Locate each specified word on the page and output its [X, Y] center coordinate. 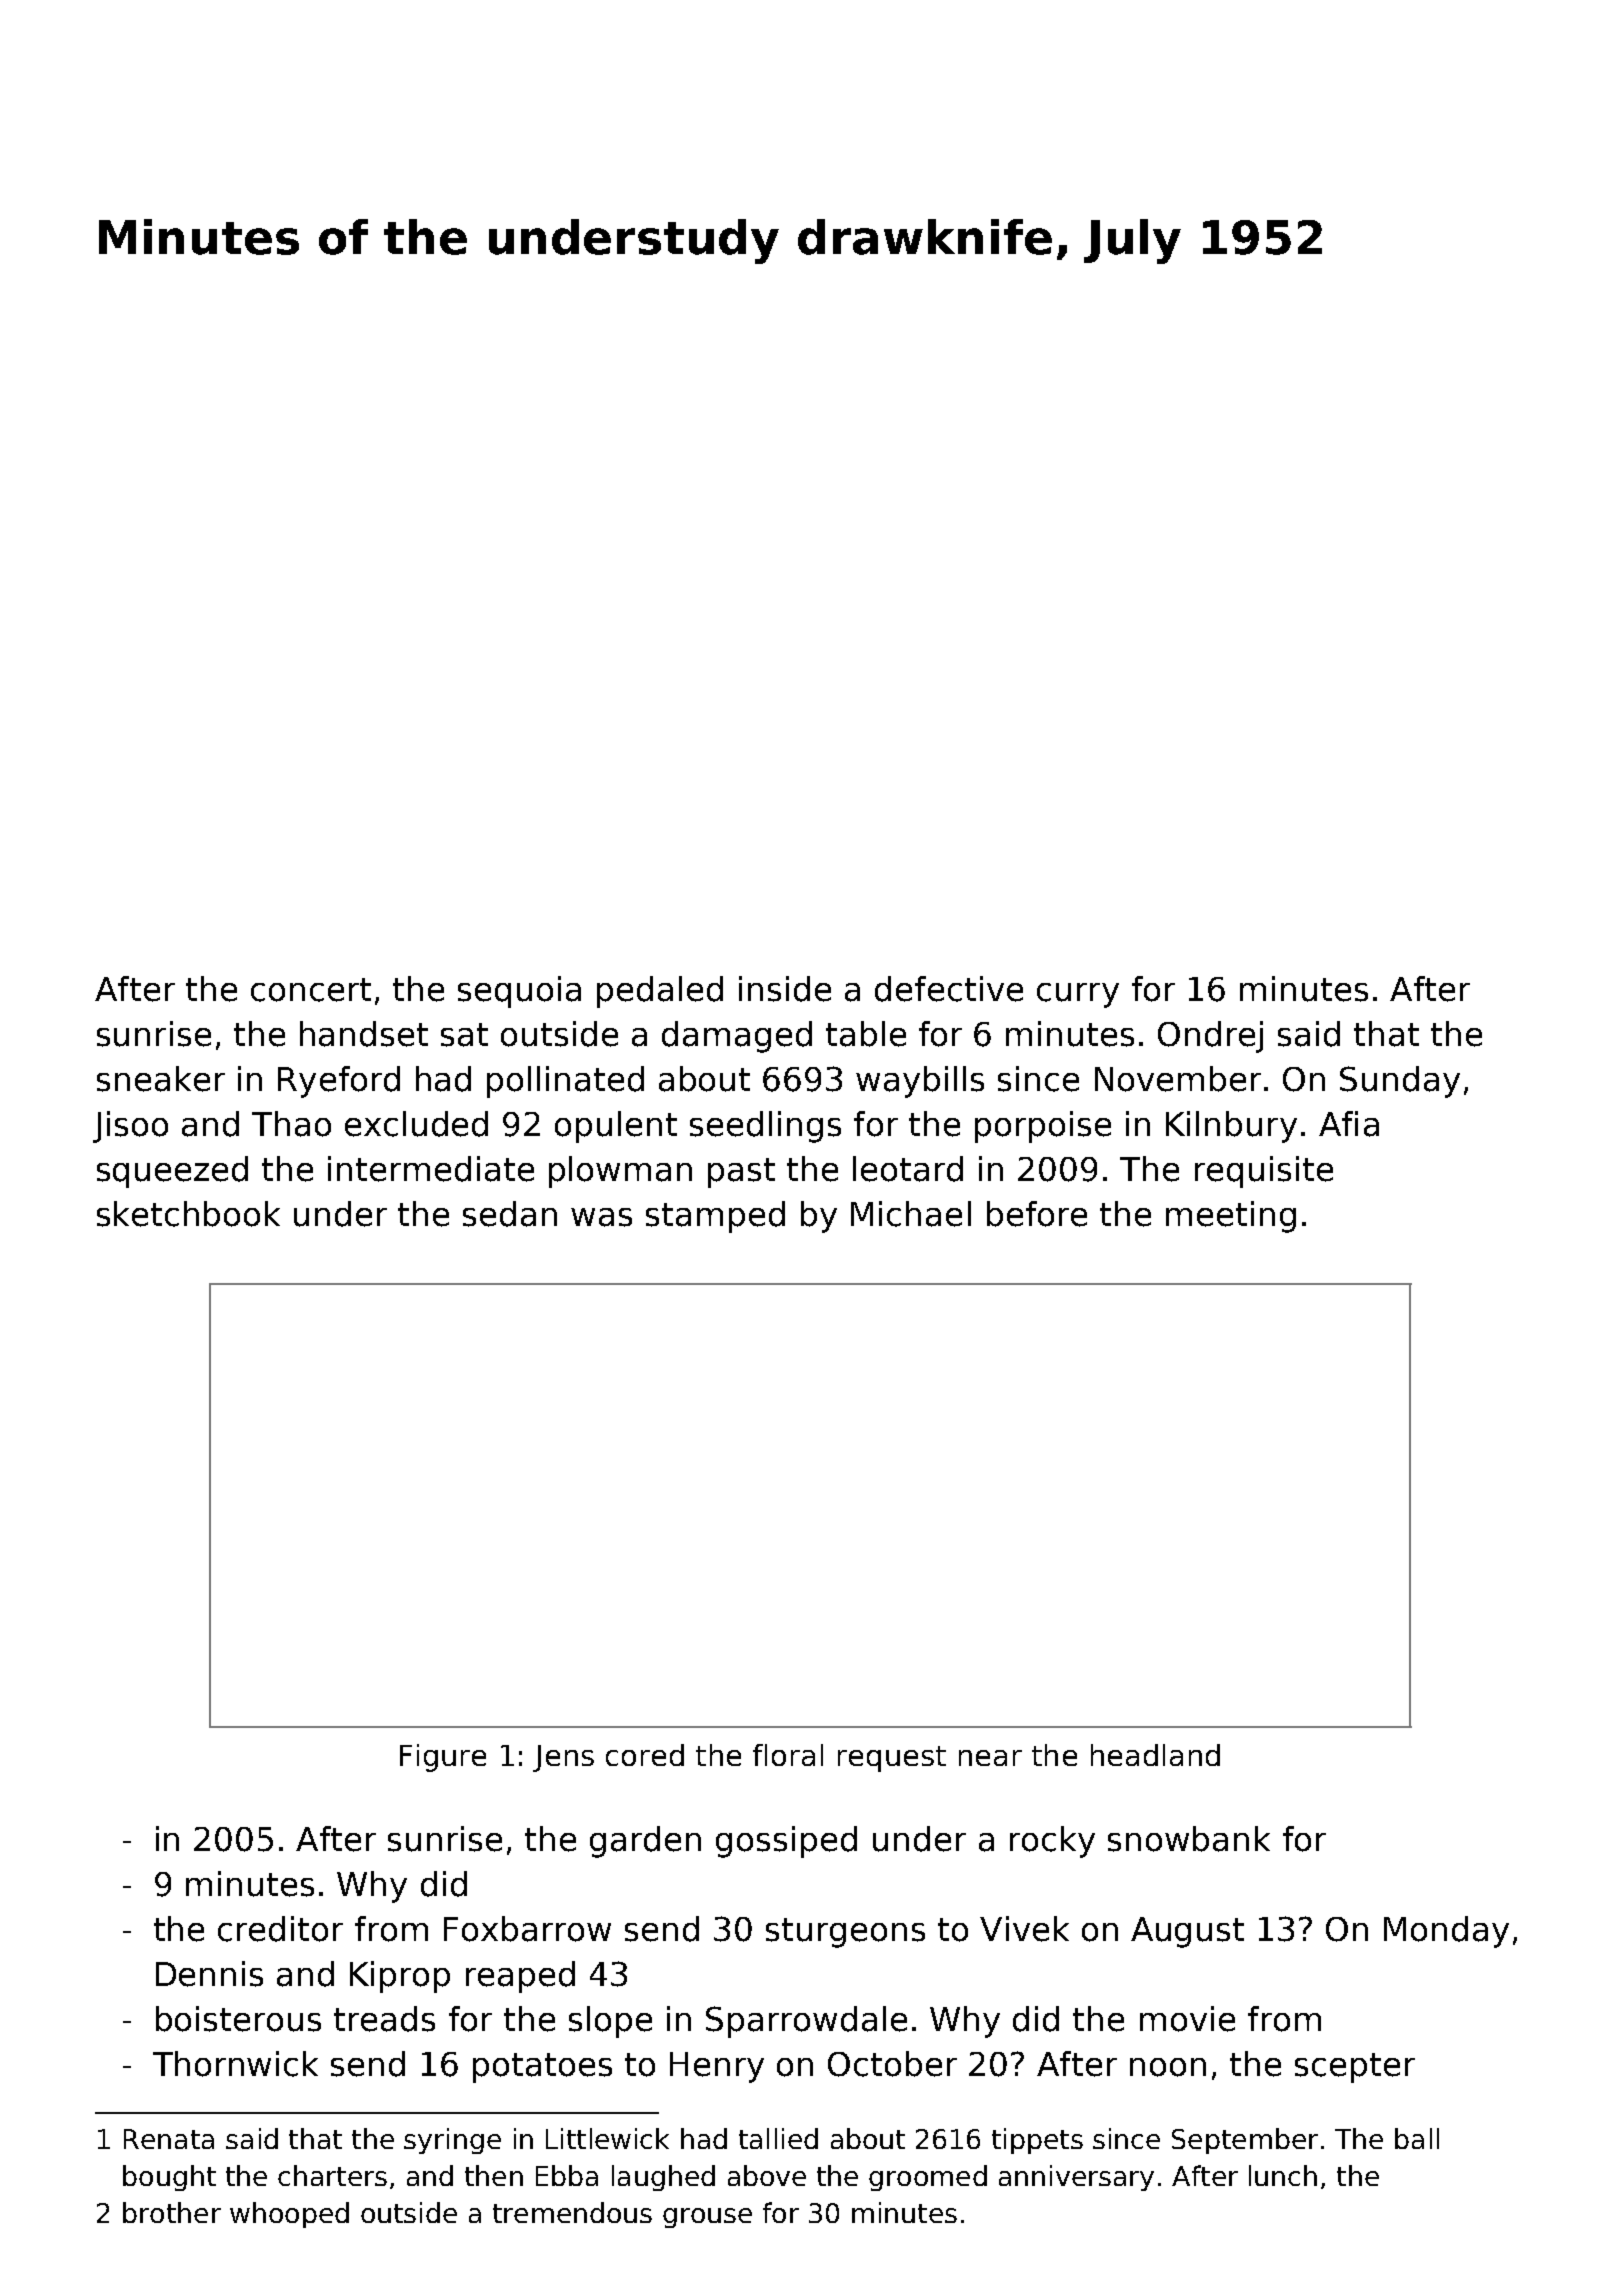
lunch [1283, 2175]
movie [1187, 2019]
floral [788, 1755]
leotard [908, 1169]
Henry [717, 2067]
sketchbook [188, 1214]
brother [172, 2212]
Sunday [1400, 1082]
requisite [1264, 1172]
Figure [443, 1758]
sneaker [161, 1079]
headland [1155, 1755]
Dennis [209, 1974]
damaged [737, 1037]
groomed [928, 2178]
